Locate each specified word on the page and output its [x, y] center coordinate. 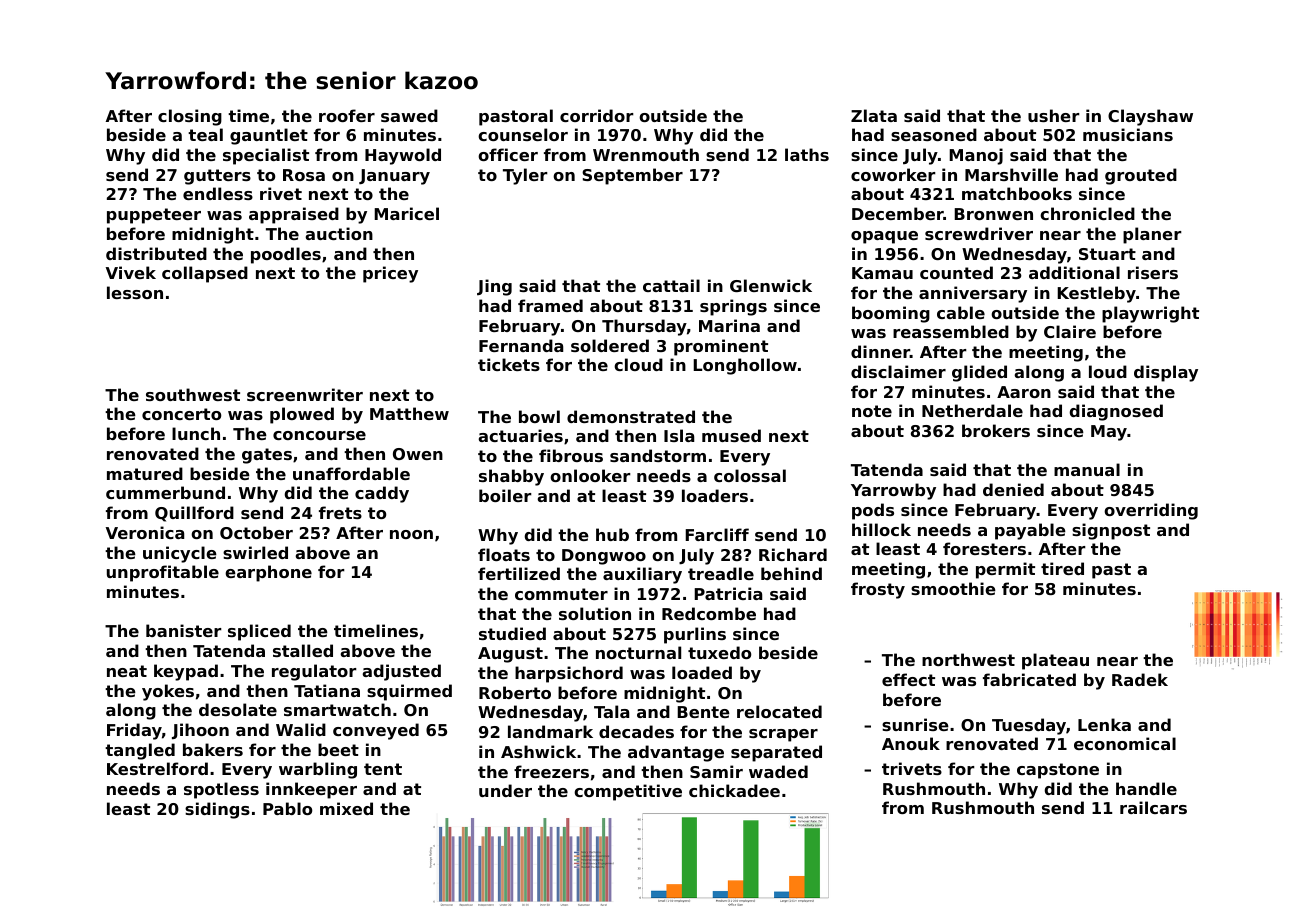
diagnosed [1116, 412]
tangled [140, 751]
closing [190, 117]
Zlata [874, 115]
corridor [597, 115]
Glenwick [771, 285]
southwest [193, 394]
